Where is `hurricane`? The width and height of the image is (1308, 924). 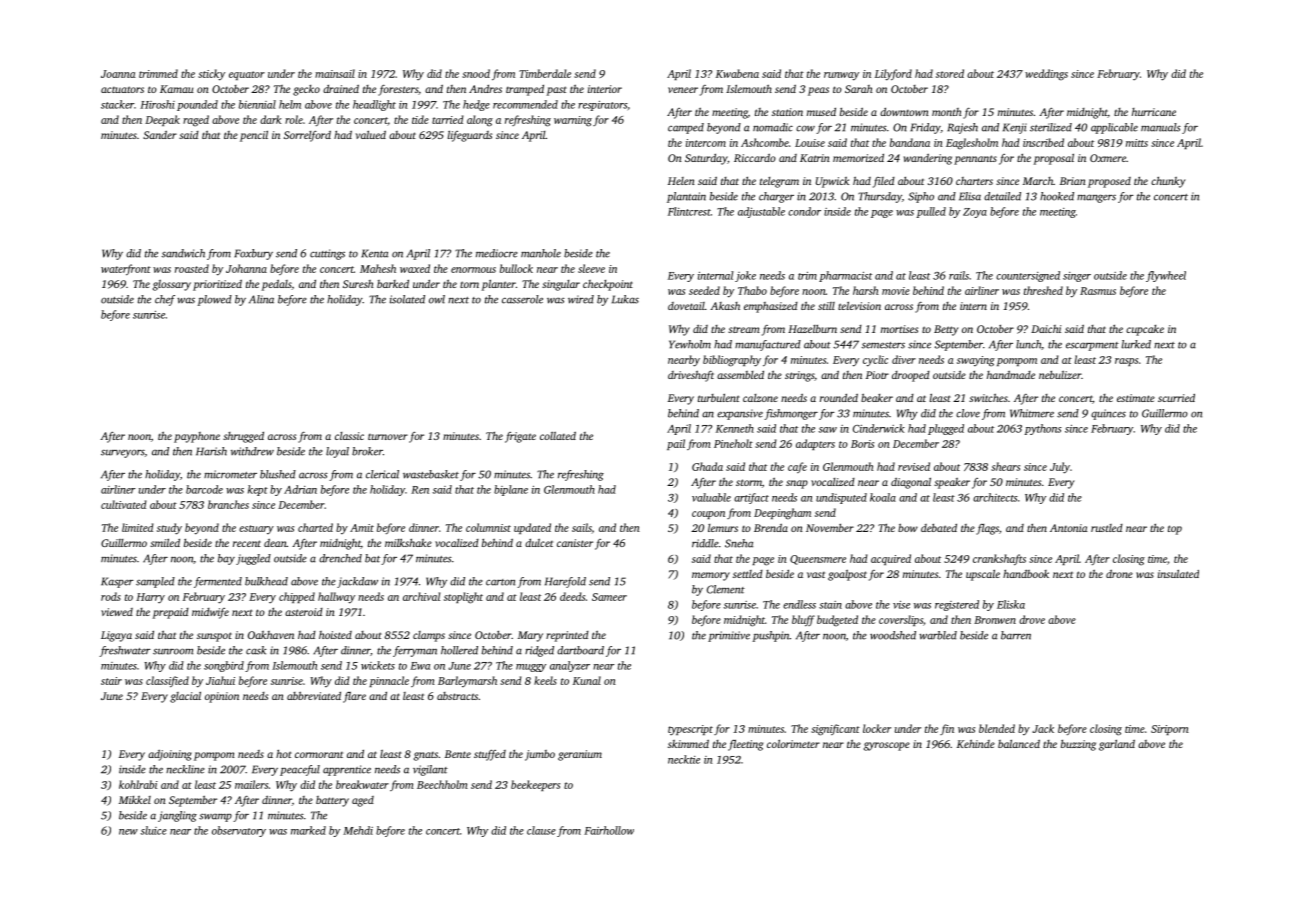
hurricane is located at coordinates (1154, 112).
